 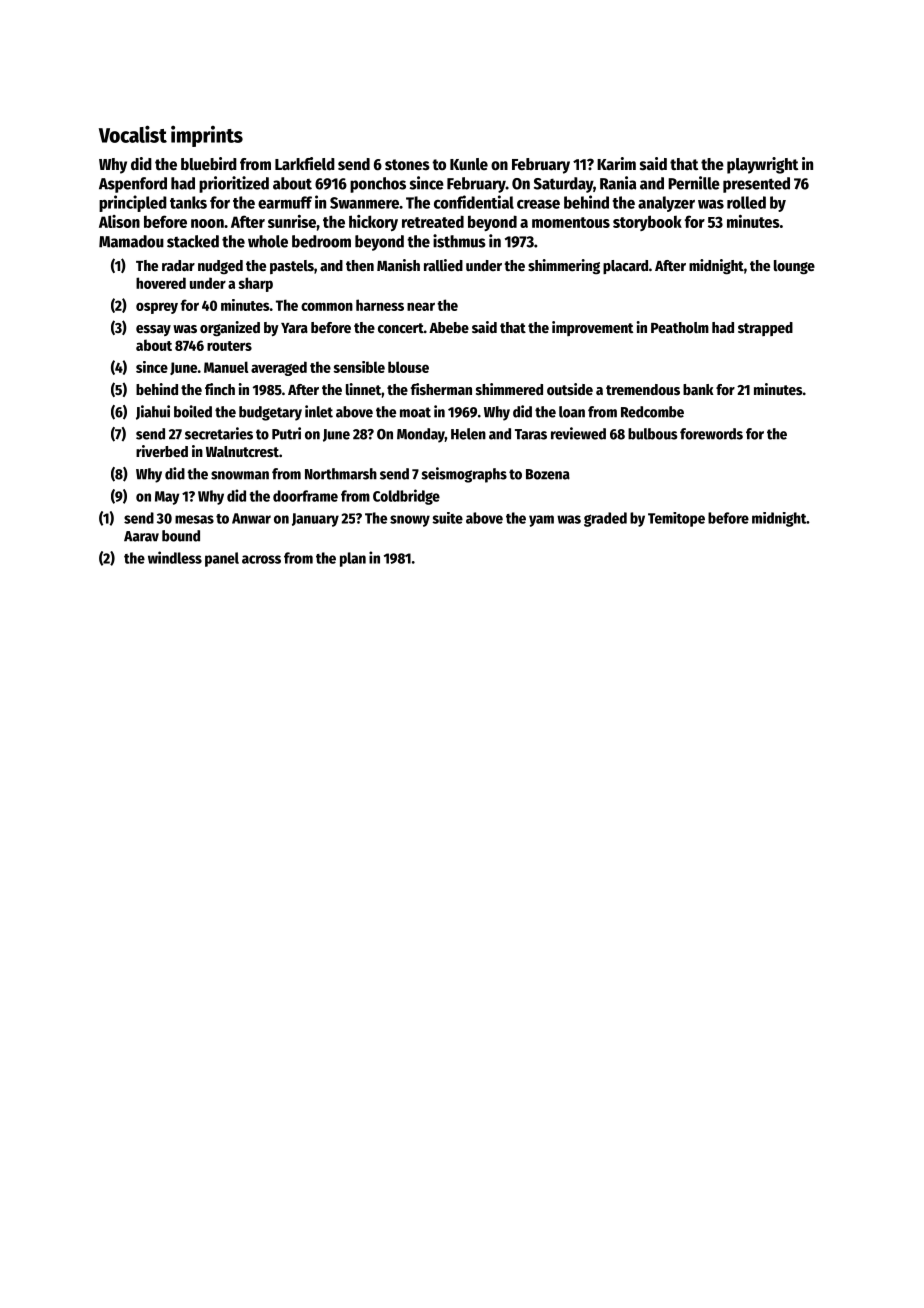 What do you see at coordinates (133, 134) in the page?
I see `Vocalist` at bounding box center [133, 134].
